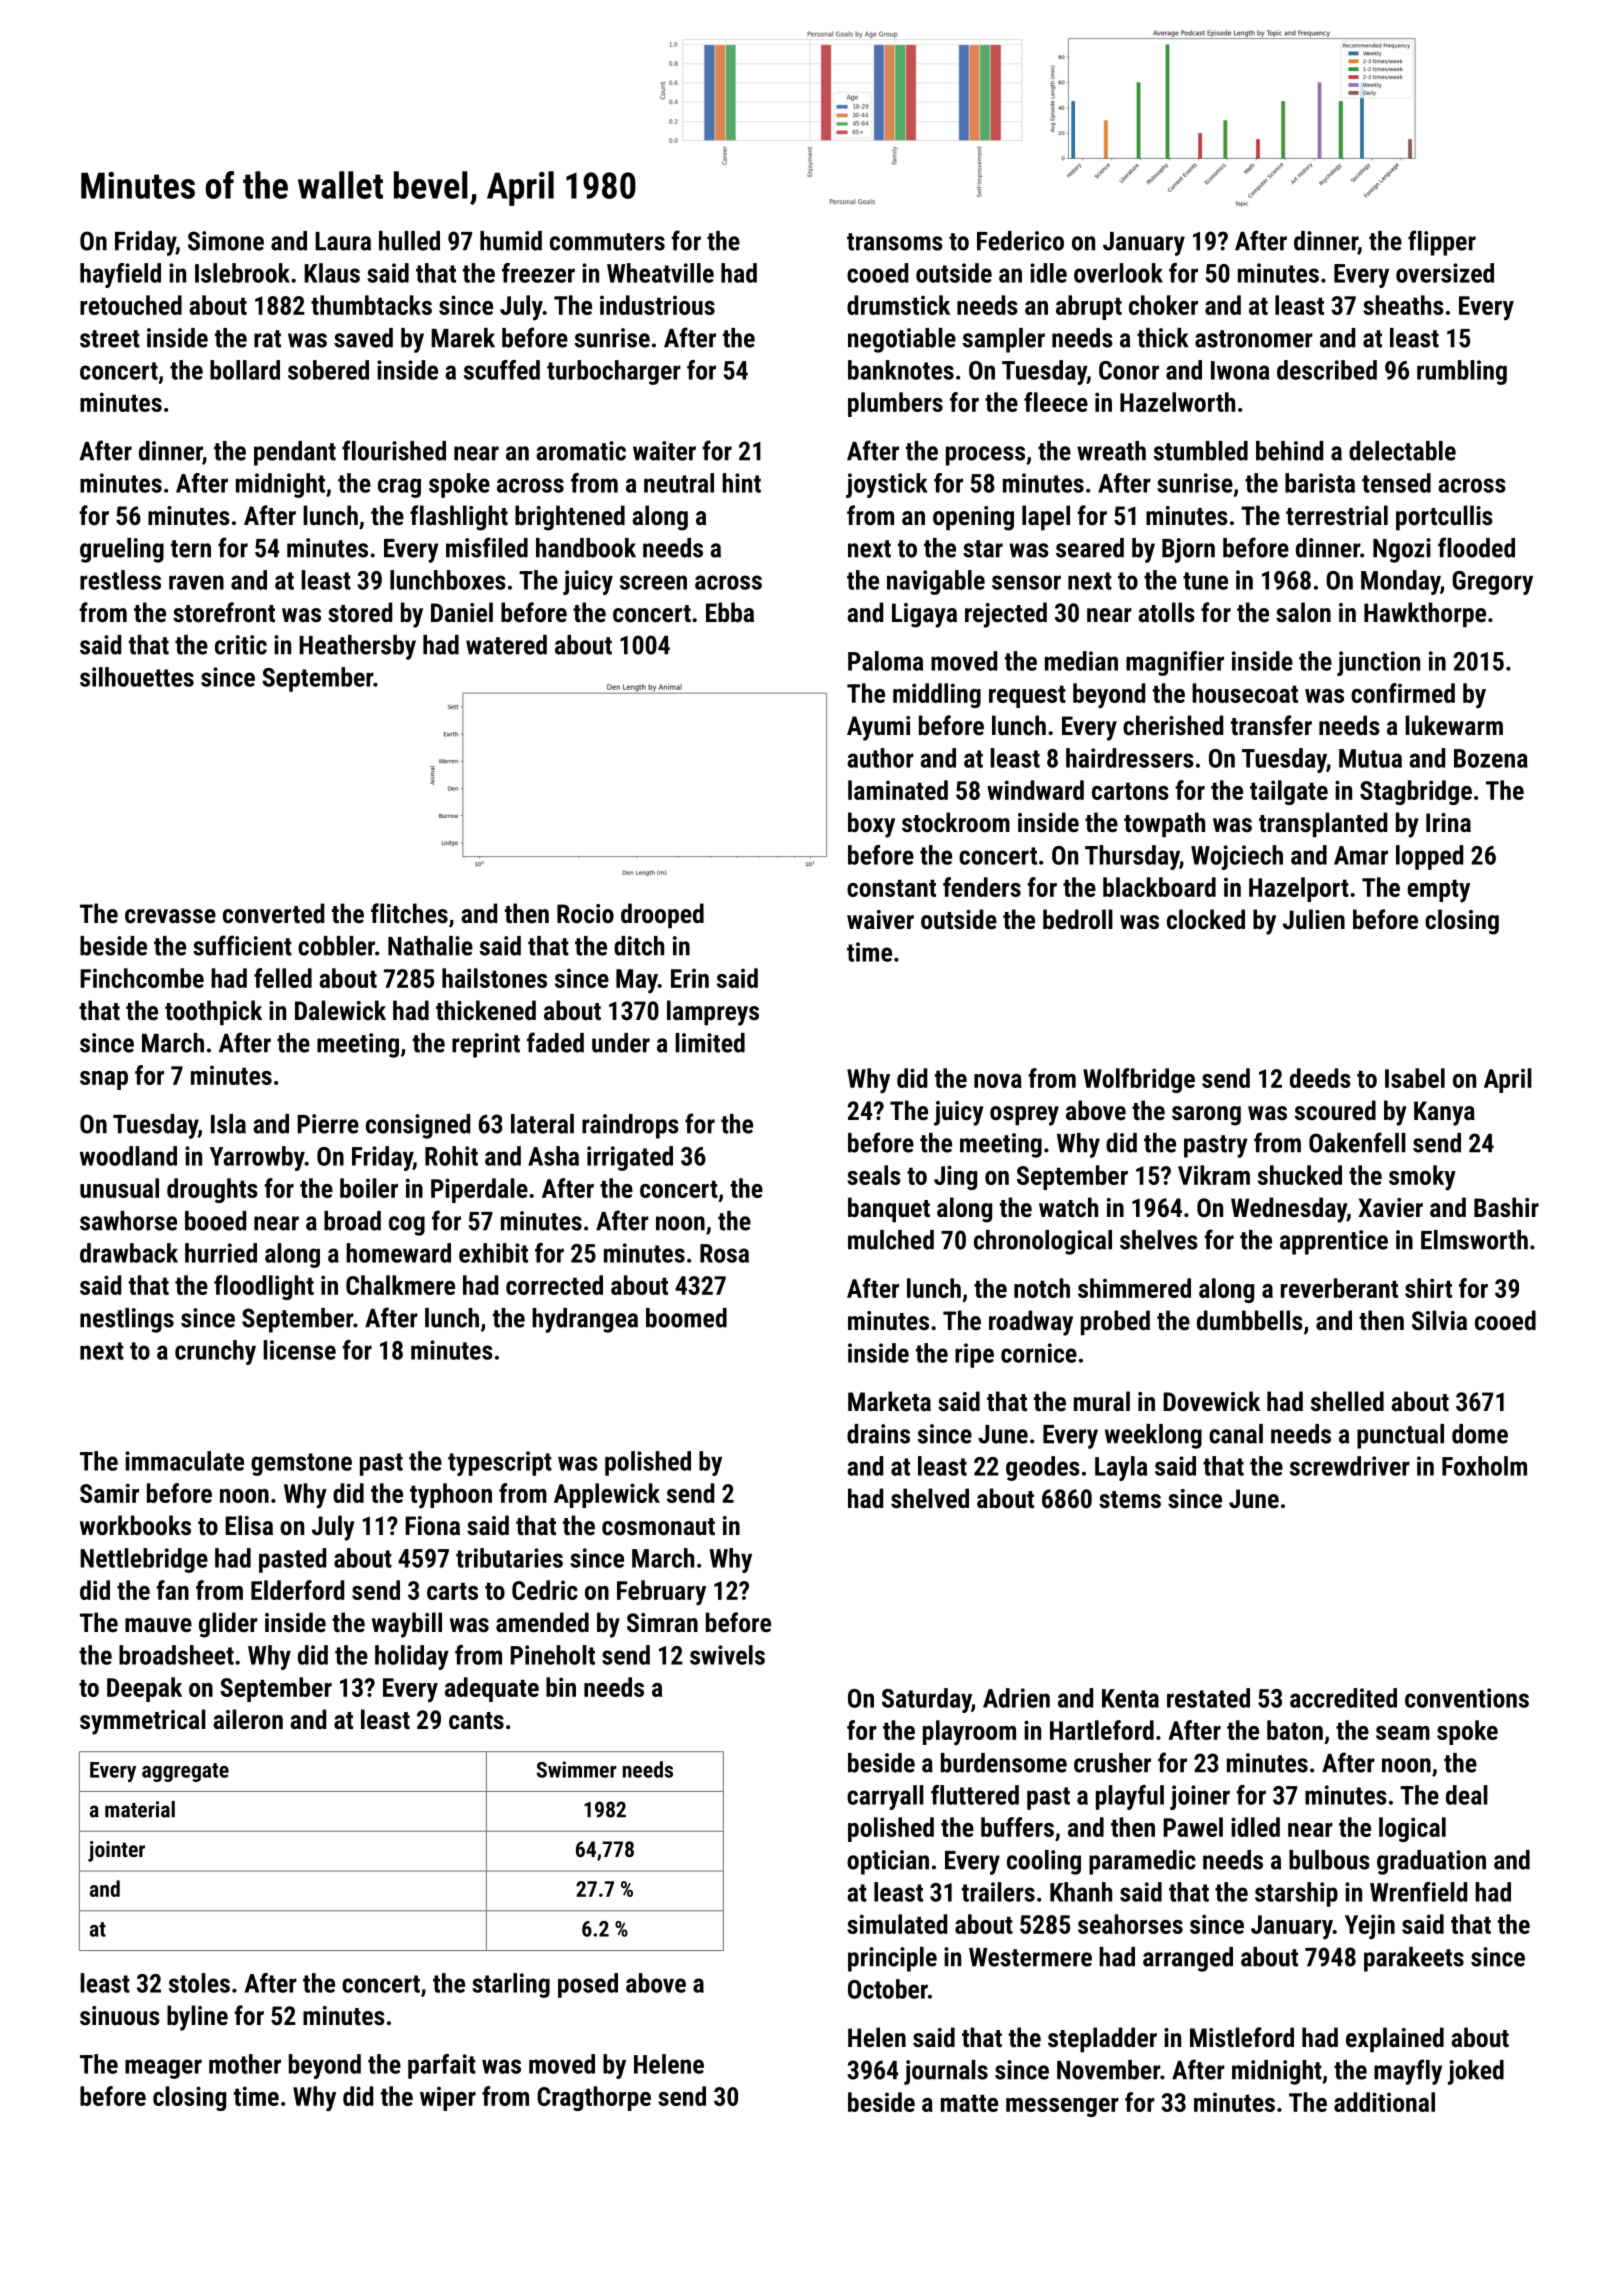 The height and width of the screenshot is (2292, 1620). Describe the element at coordinates (889, 1210) in the screenshot. I see `banquet` at that location.
